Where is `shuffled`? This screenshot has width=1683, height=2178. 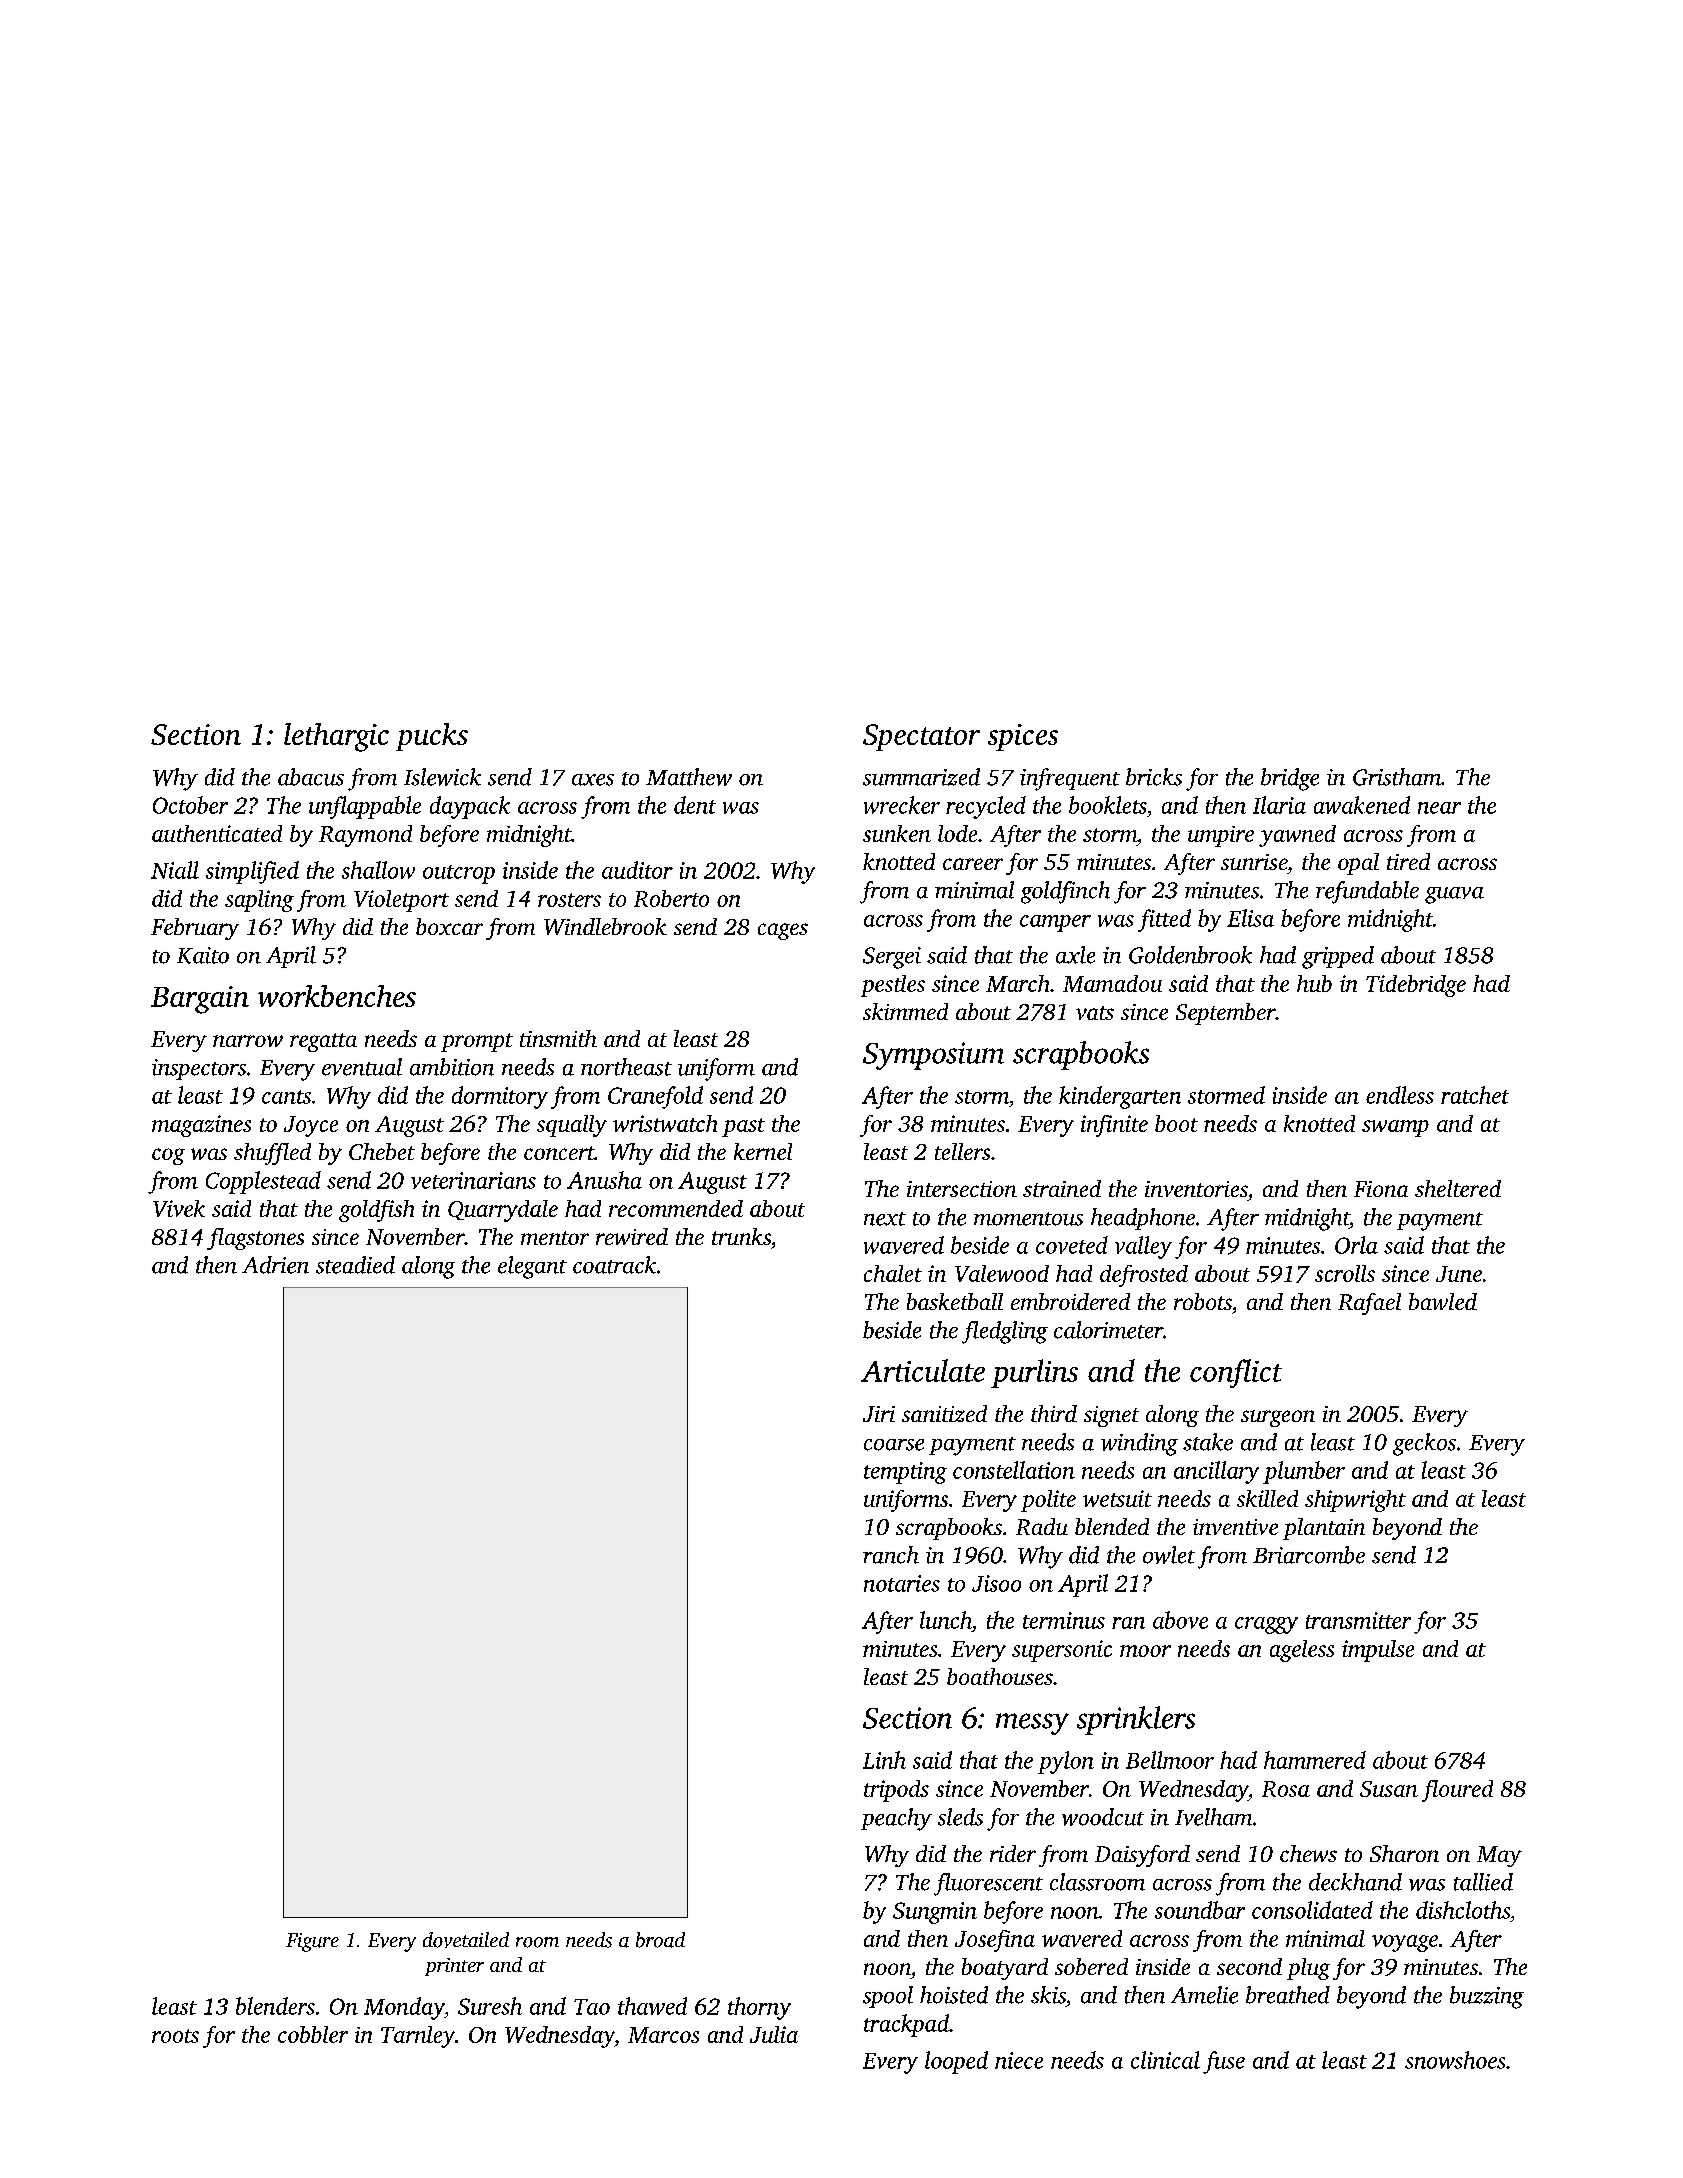 shuffled is located at coordinates (272, 1154).
